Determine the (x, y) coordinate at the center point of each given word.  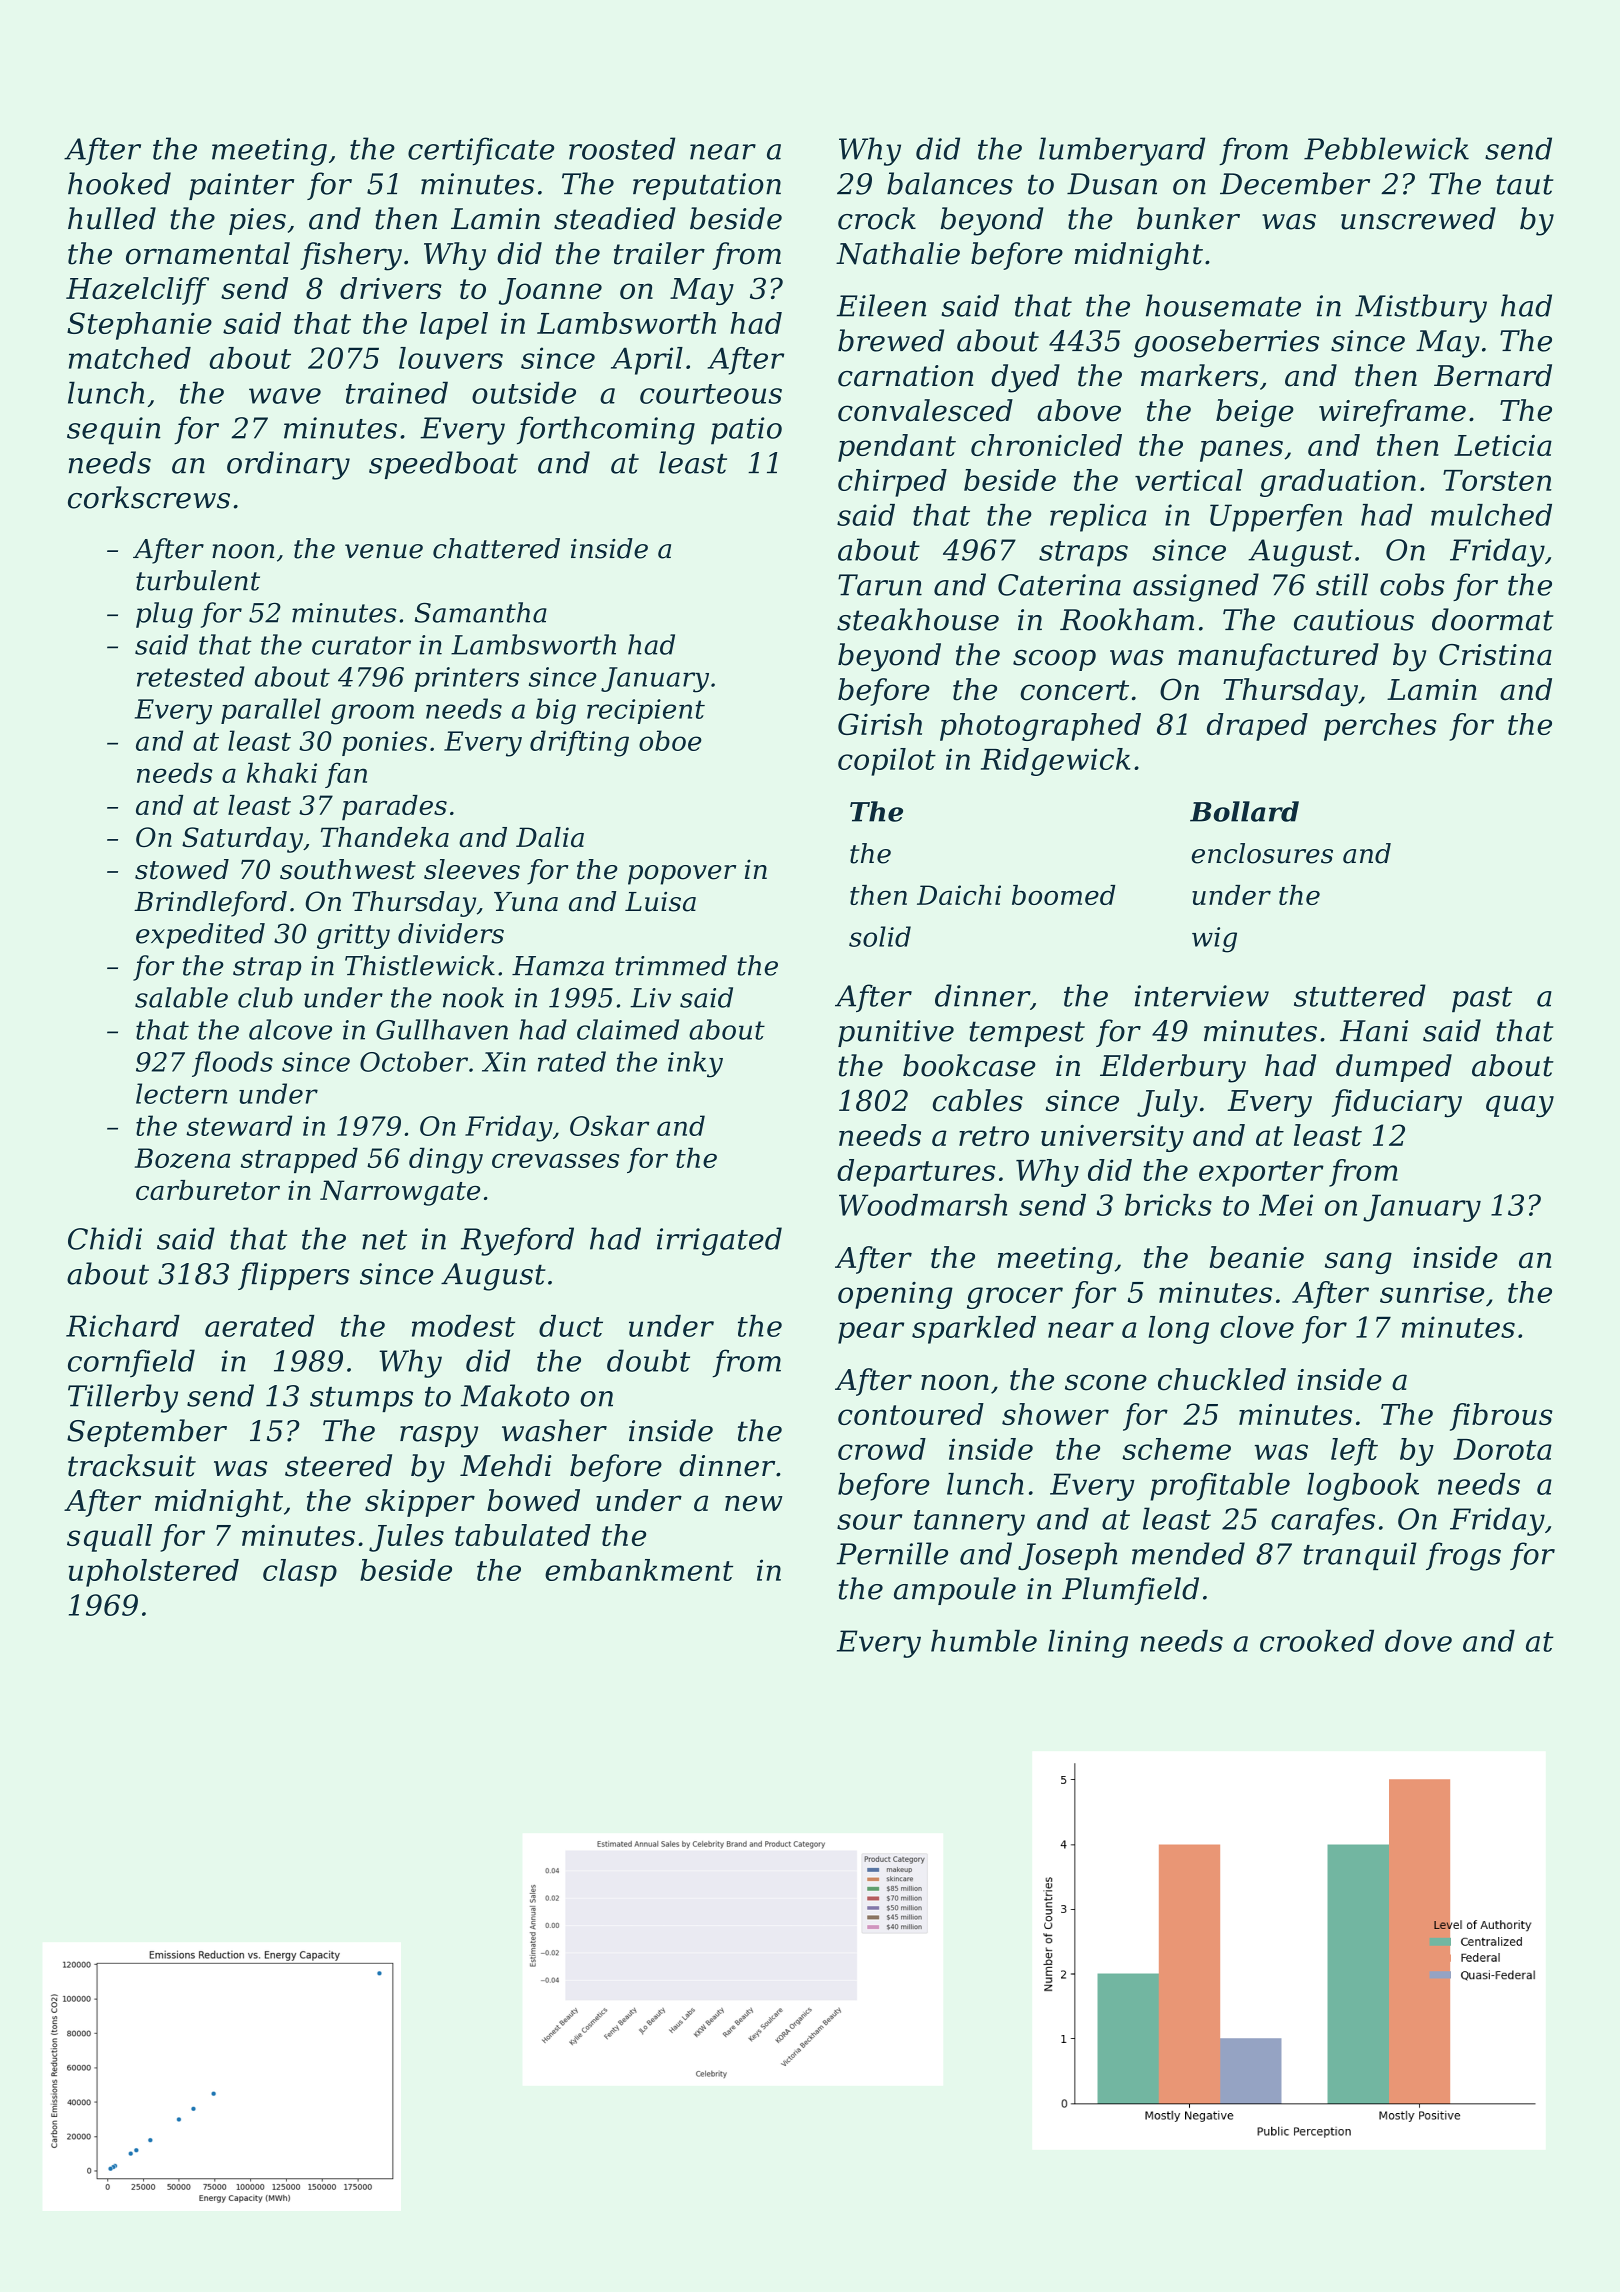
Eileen (881, 305)
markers (1199, 375)
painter (241, 186)
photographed (1040, 727)
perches (1380, 727)
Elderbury (1173, 1068)
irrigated (719, 1241)
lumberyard (1122, 151)
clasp (300, 1573)
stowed (182, 869)
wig (1214, 940)
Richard (123, 1326)
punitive (896, 1033)
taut (1524, 185)
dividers (451, 933)
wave (285, 396)
